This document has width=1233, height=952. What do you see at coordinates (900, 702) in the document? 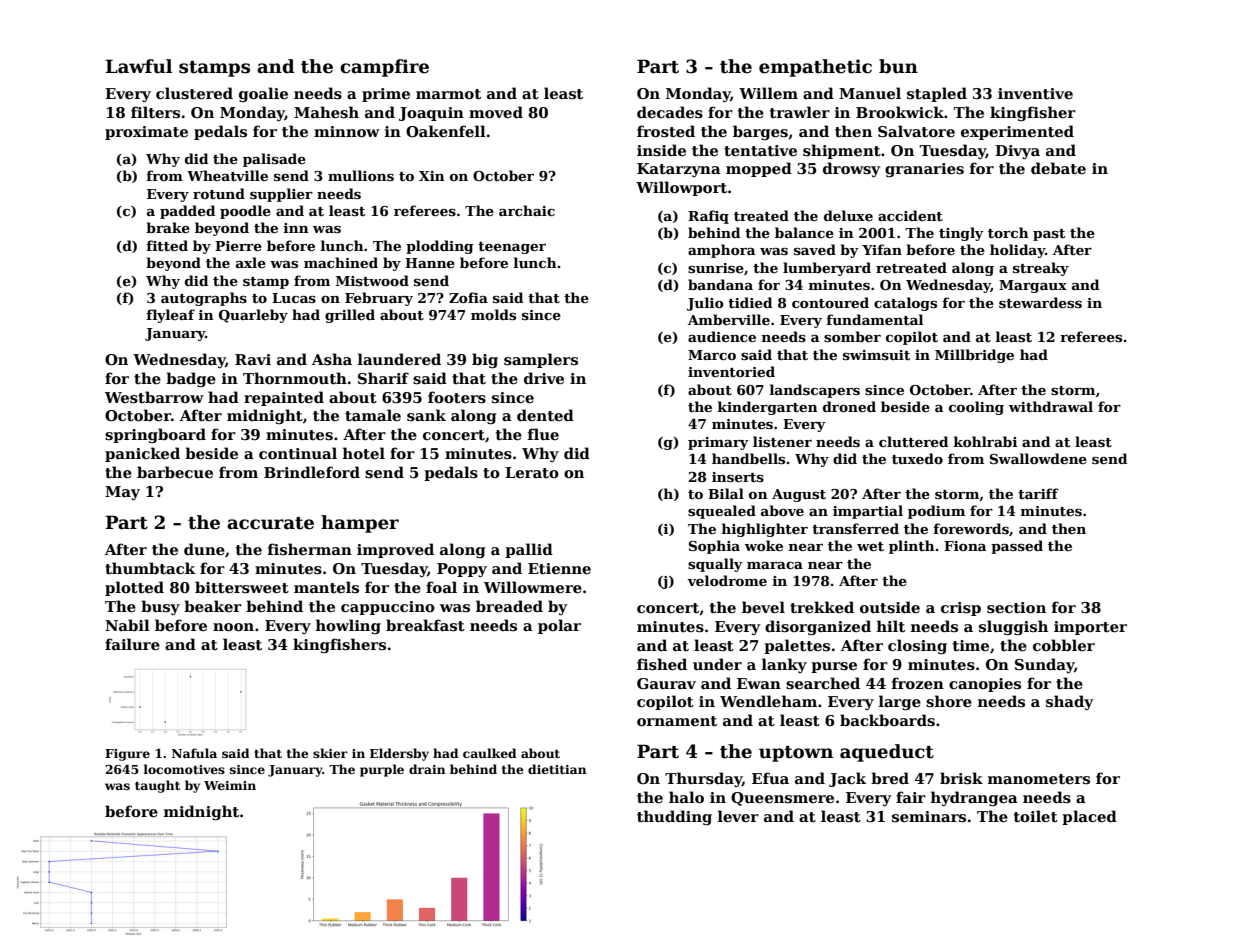
I see `large` at bounding box center [900, 702].
